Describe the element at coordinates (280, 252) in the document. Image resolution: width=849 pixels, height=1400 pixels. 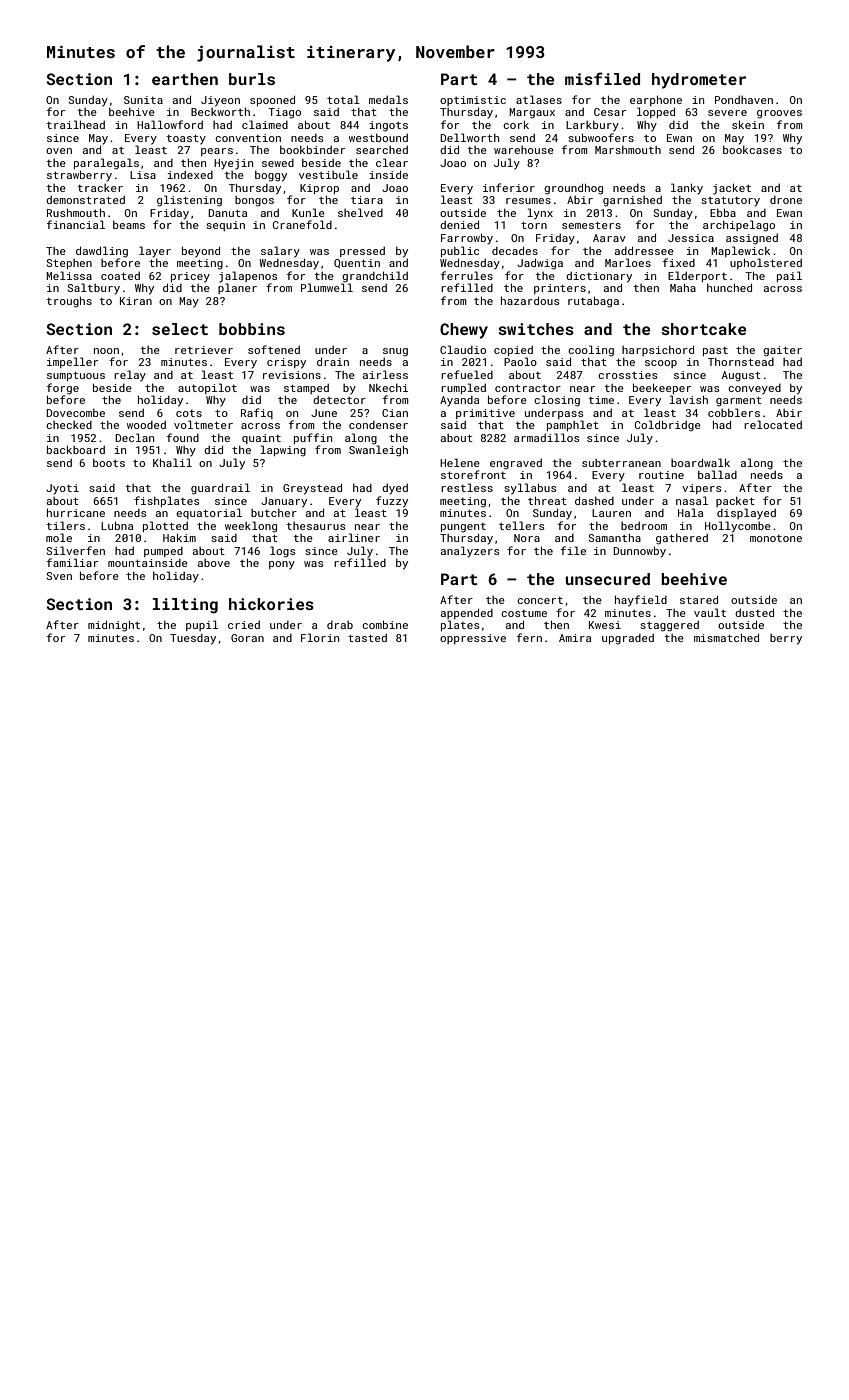
I see `salary` at that location.
